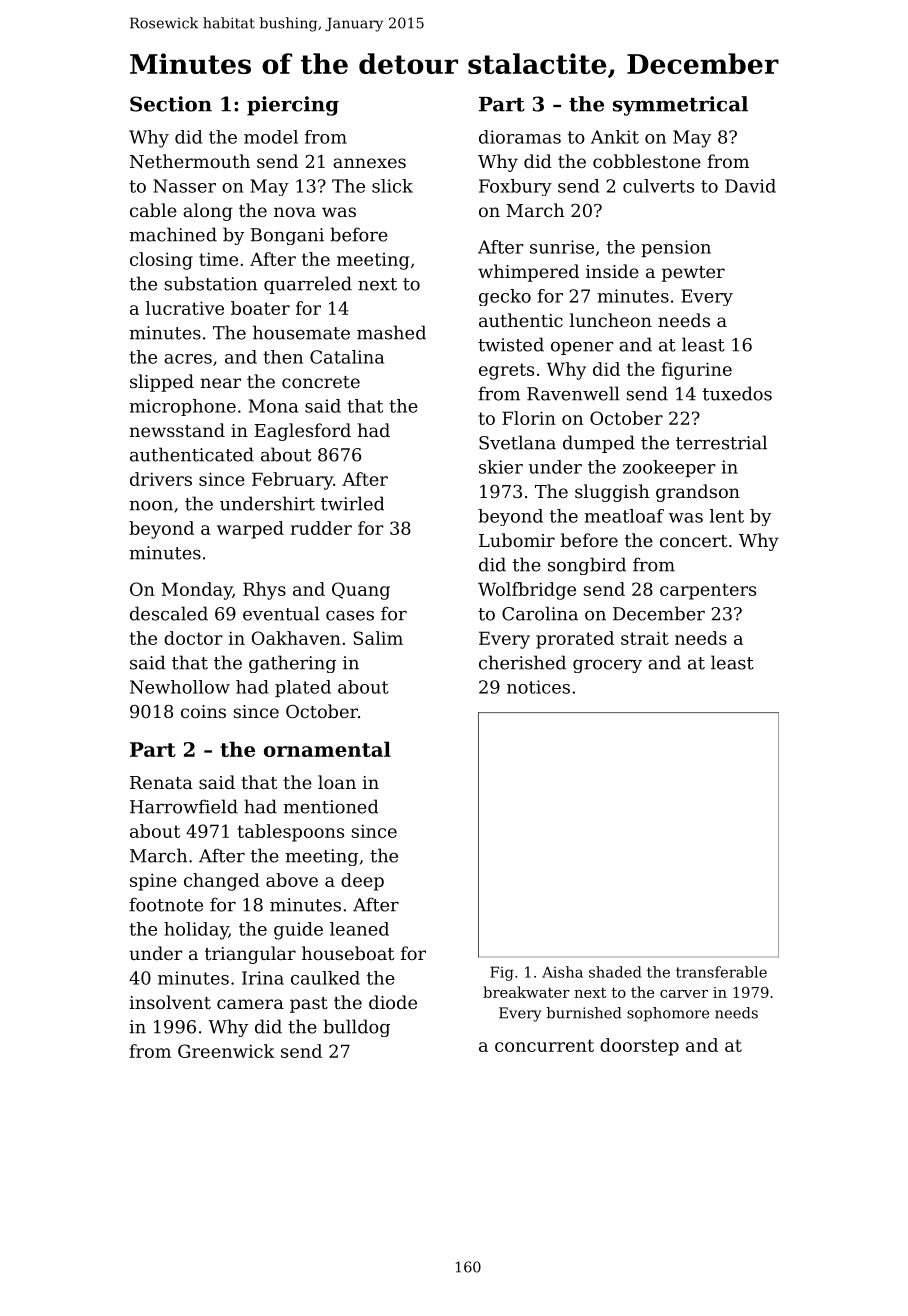 The height and width of the screenshot is (1316, 908). I want to click on symmetrical, so click(680, 106).
